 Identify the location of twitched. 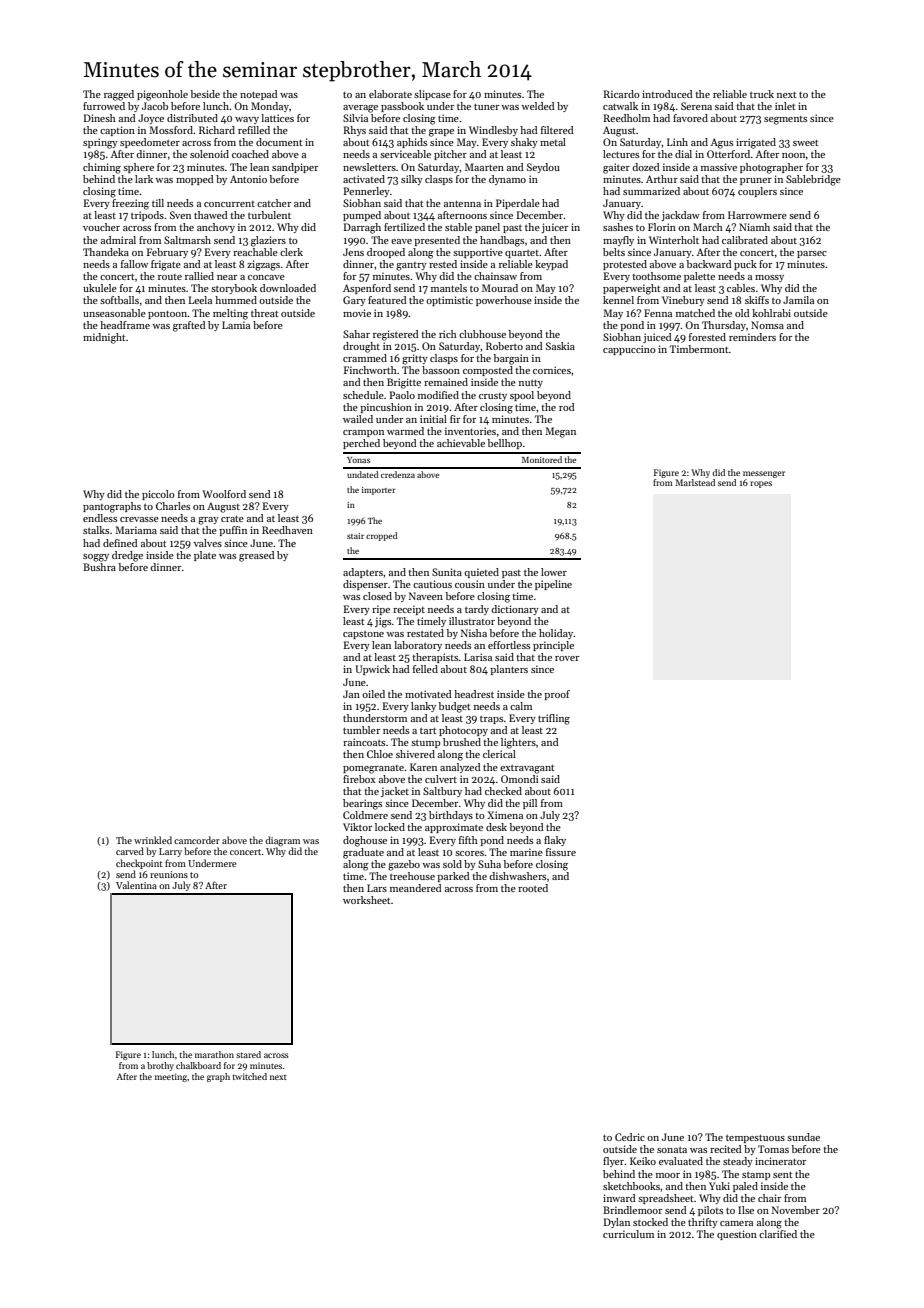
(249, 1076).
